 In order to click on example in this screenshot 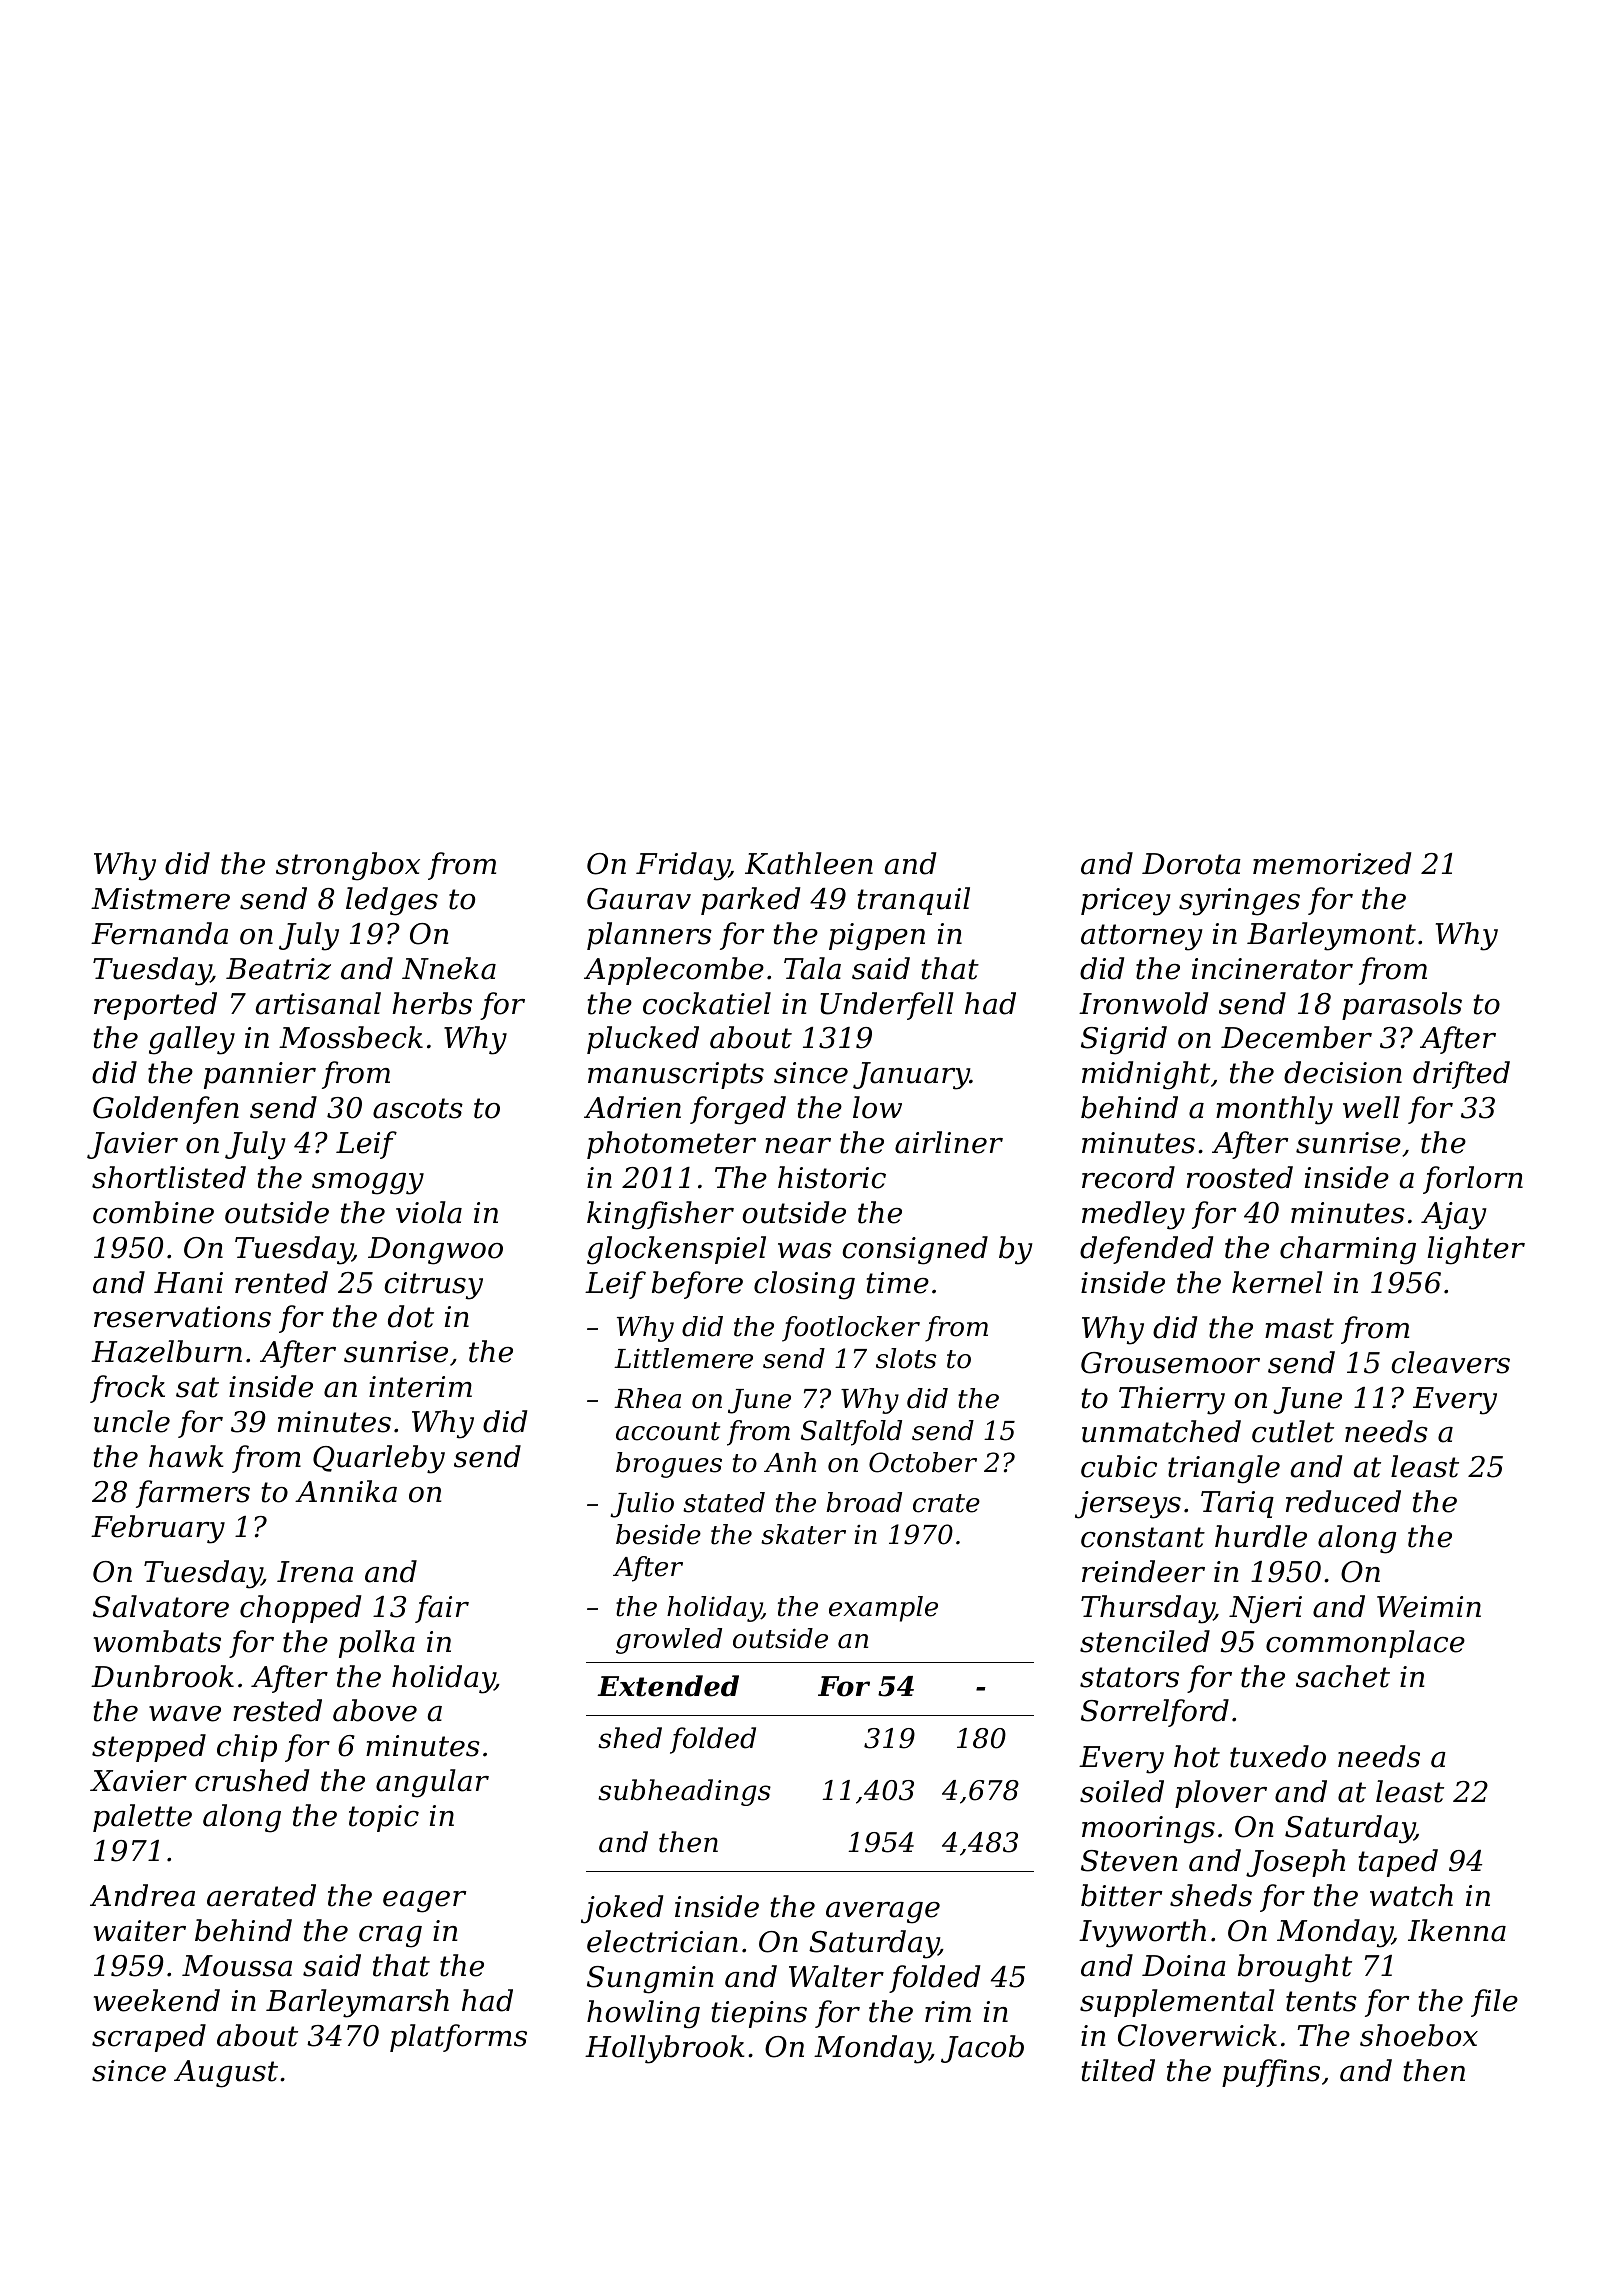, I will do `click(883, 1609)`.
